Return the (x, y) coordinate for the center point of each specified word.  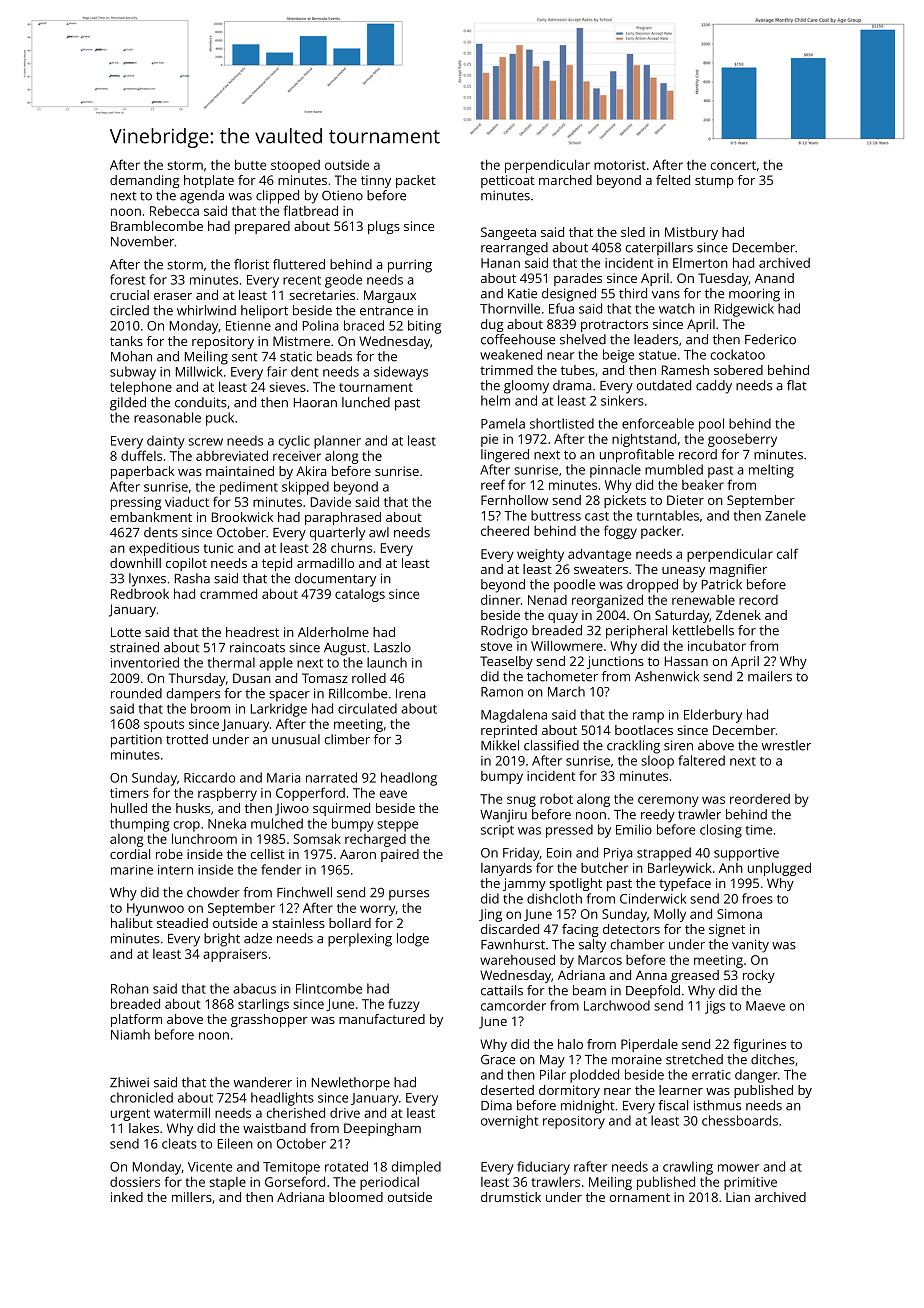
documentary (335, 580)
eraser (173, 296)
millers (192, 1197)
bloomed (356, 1197)
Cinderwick (653, 898)
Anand (774, 278)
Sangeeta (508, 233)
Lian (738, 1197)
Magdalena (514, 716)
